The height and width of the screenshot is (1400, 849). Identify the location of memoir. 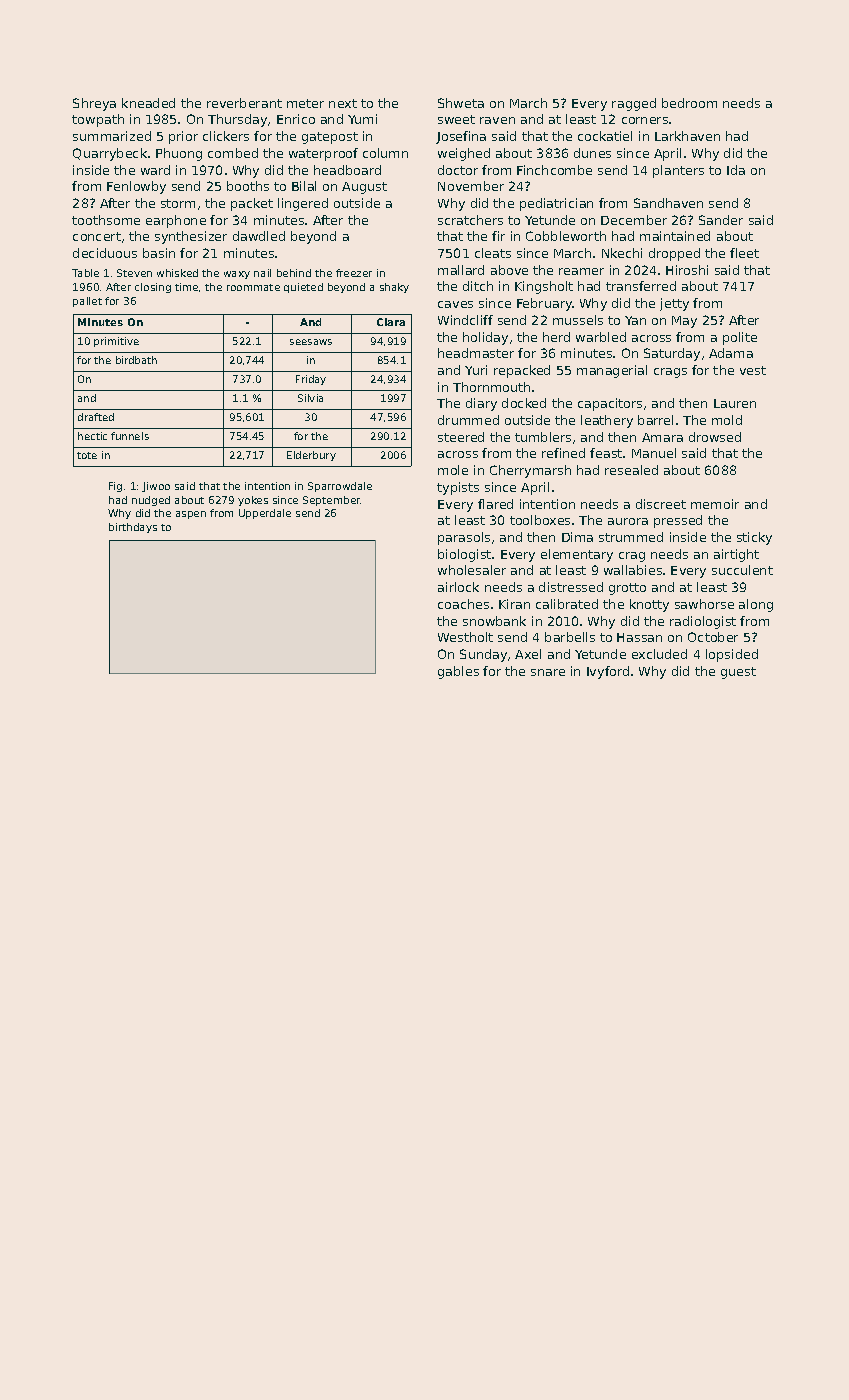
(715, 504).
